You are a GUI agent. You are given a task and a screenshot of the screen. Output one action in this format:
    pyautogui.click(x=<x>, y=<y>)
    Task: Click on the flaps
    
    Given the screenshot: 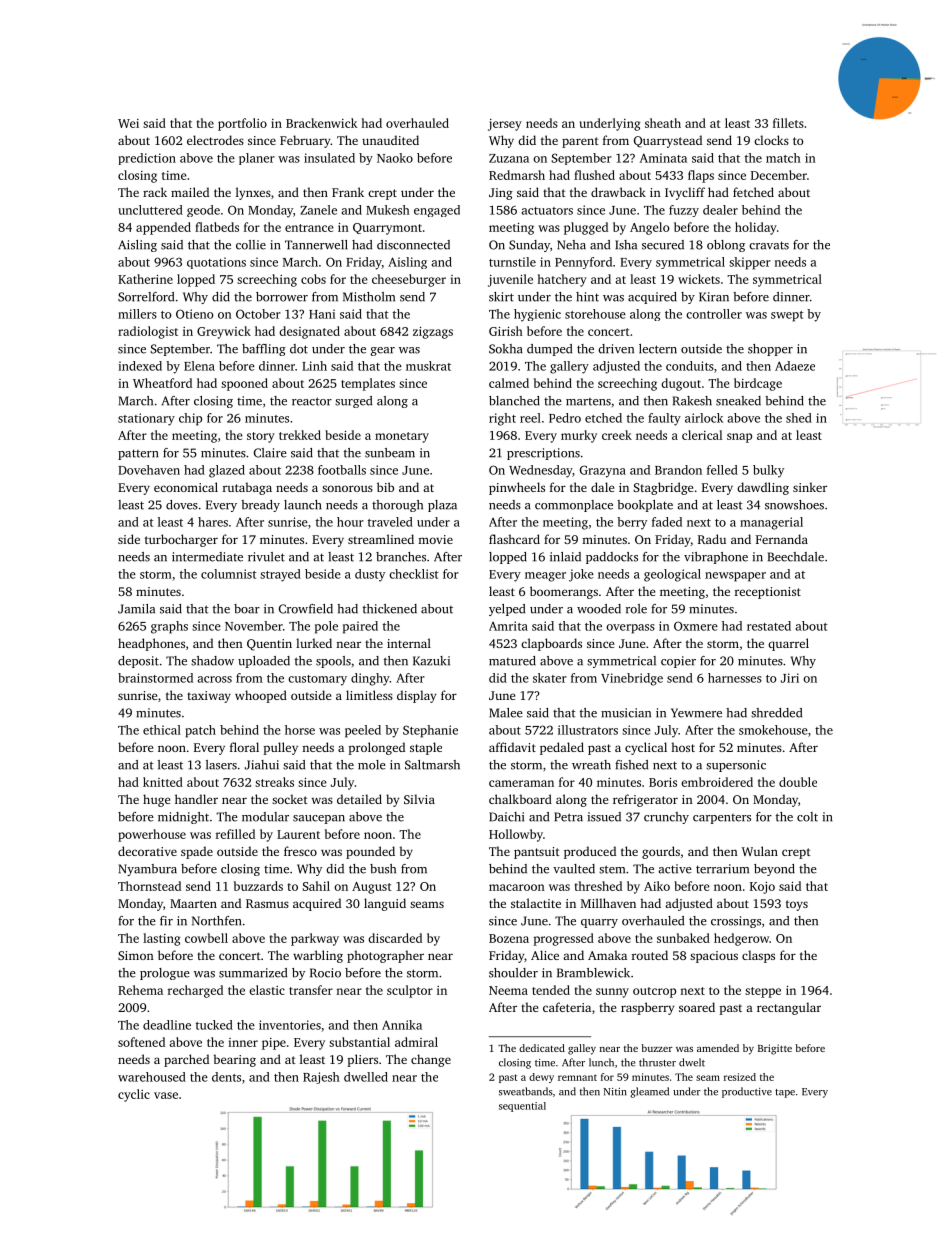 What is the action you would take?
    pyautogui.click(x=701, y=176)
